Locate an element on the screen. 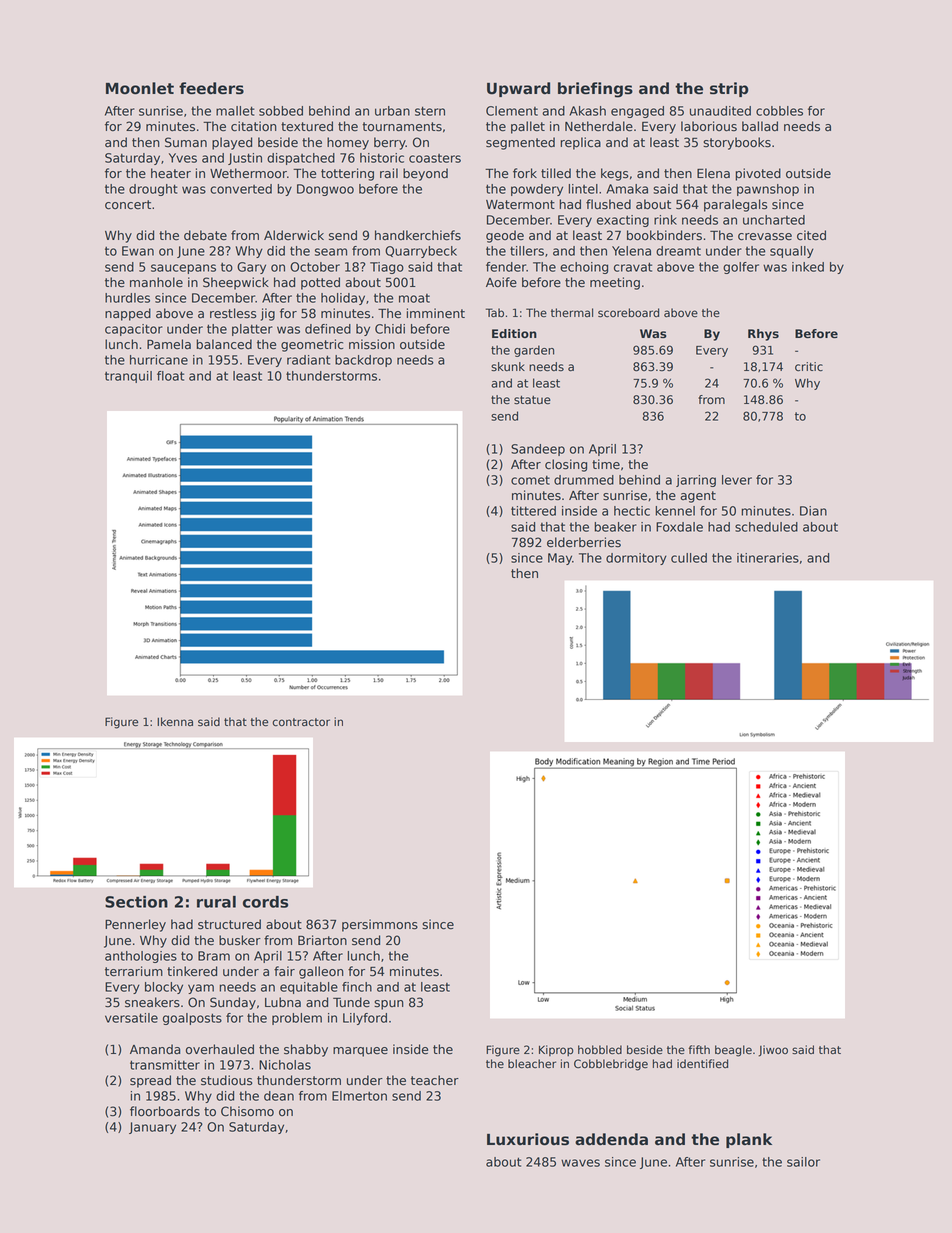  itineraries is located at coordinates (768, 558).
